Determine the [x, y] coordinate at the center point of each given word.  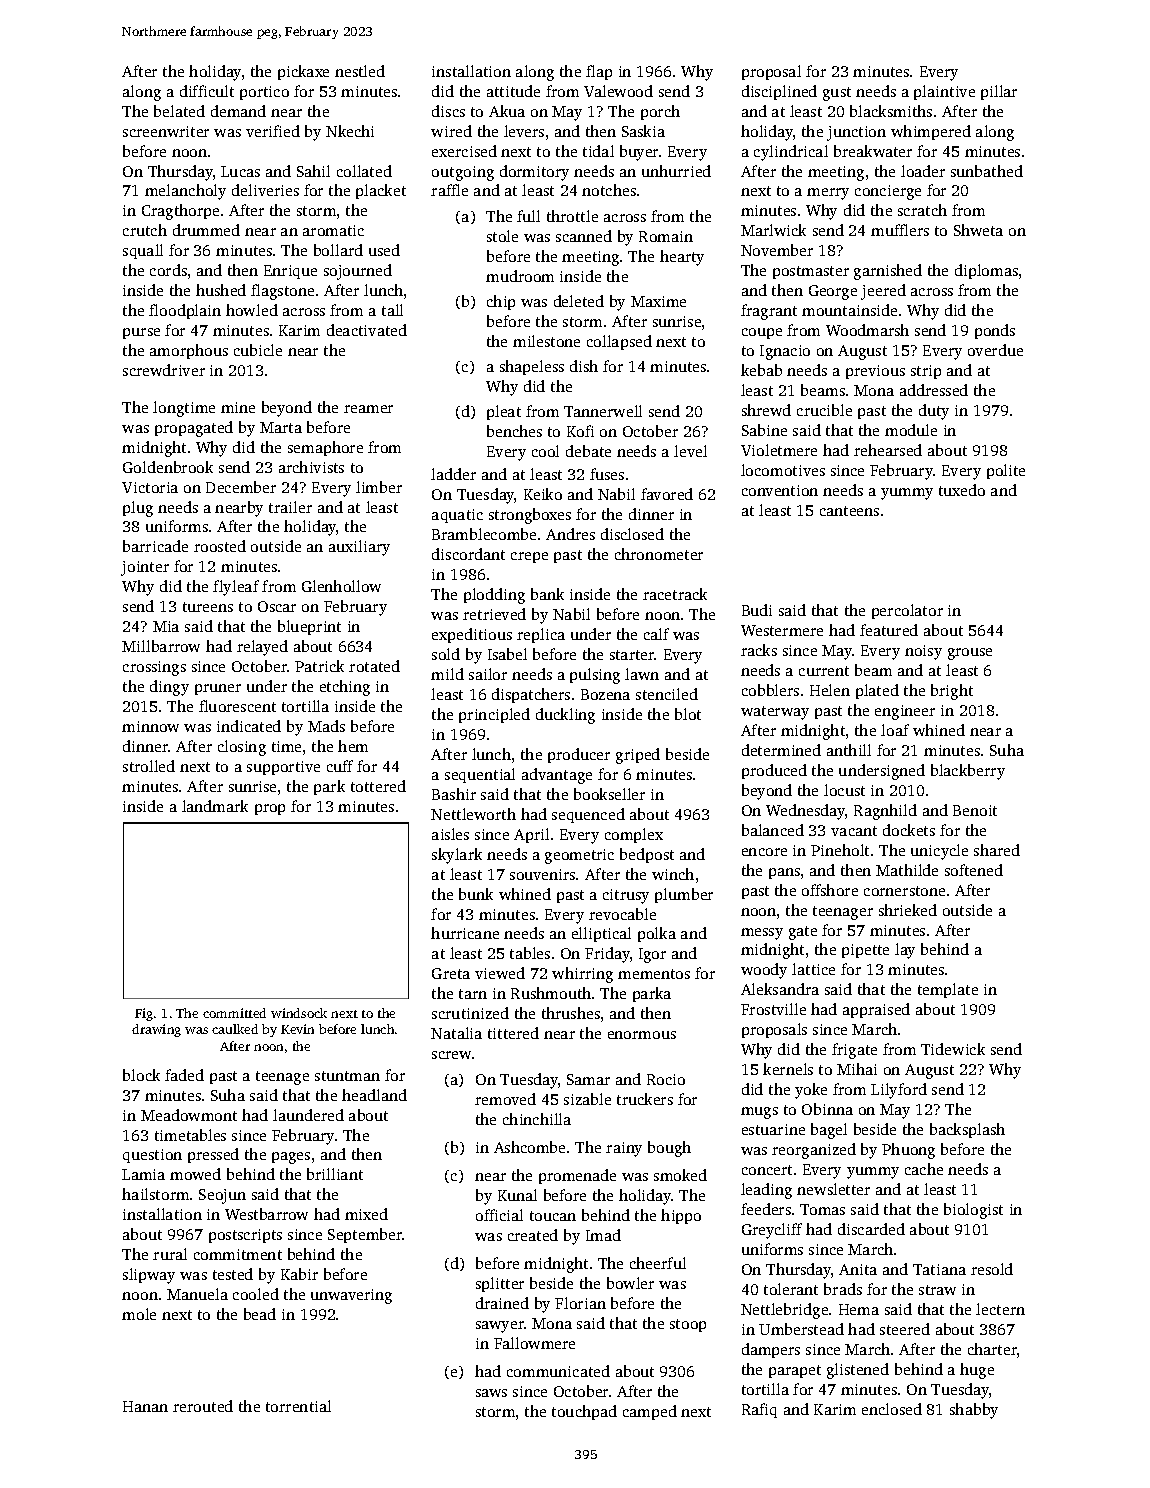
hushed [221, 290]
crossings [154, 668]
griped [638, 756]
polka [657, 934]
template [948, 990]
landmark [215, 806]
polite [1006, 471]
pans [784, 873]
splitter [500, 1284]
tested [233, 1274]
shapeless [532, 367]
